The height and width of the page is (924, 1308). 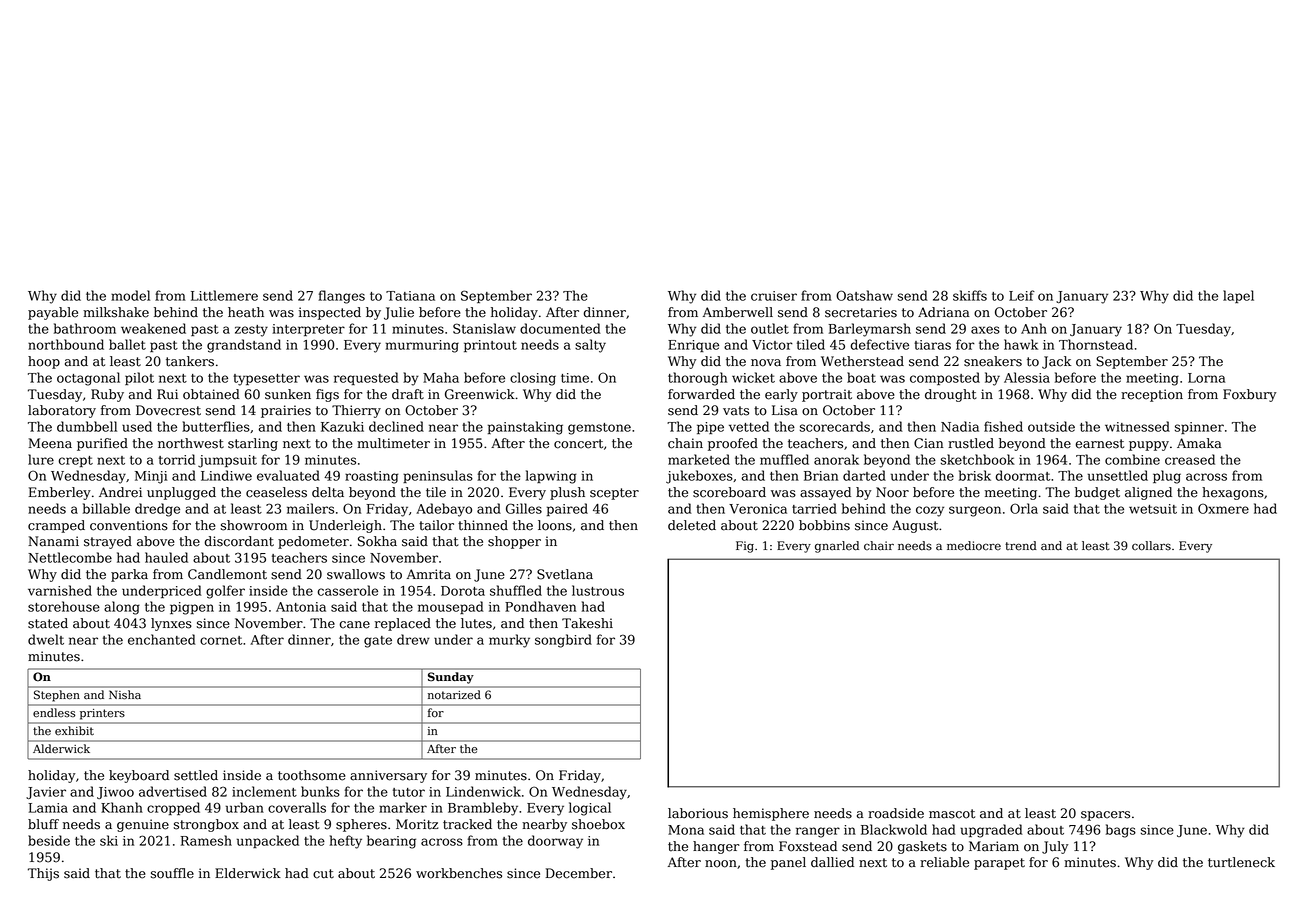 What do you see at coordinates (46, 639) in the page?
I see `dwelt` at bounding box center [46, 639].
